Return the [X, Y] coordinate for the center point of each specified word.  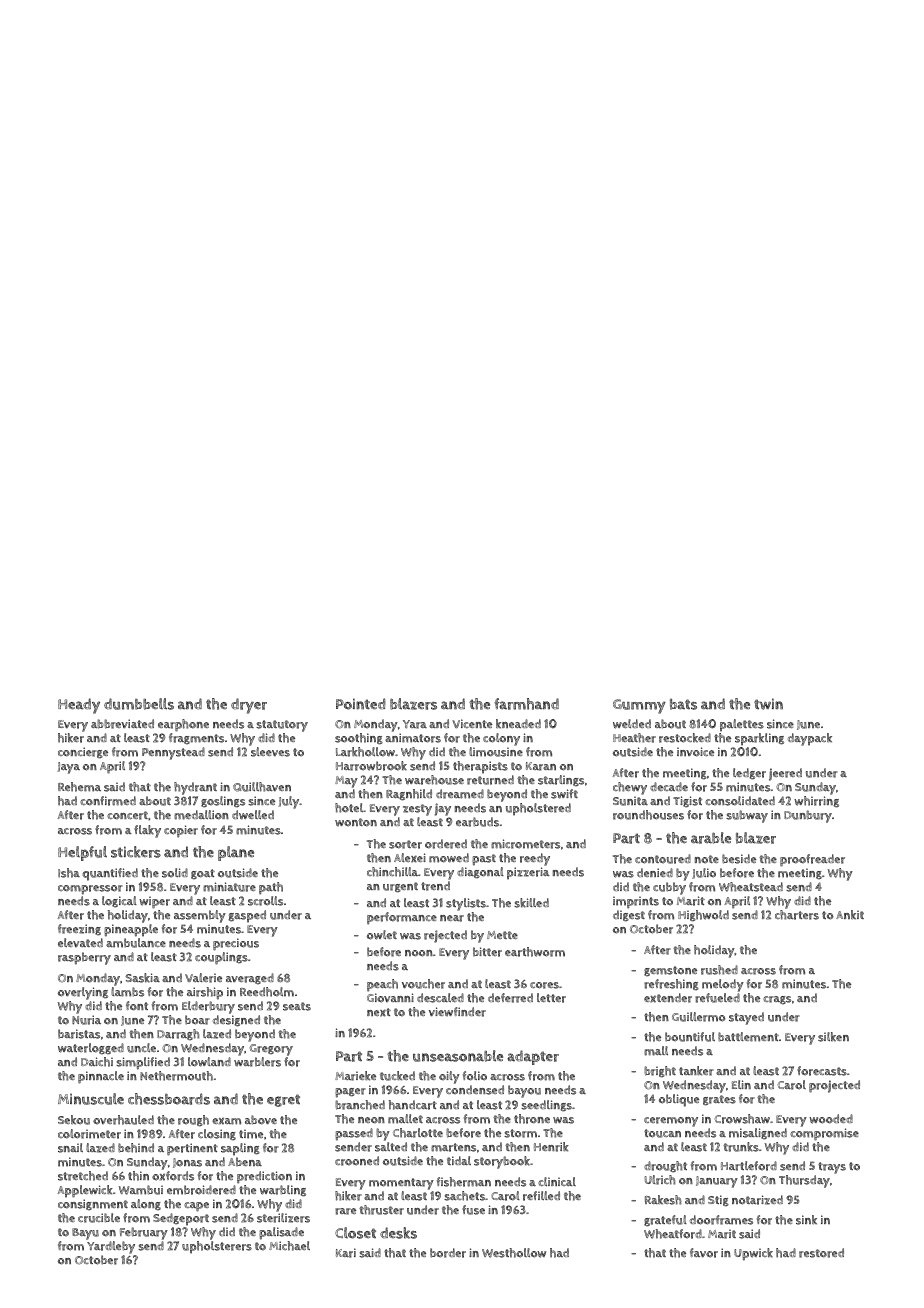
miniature [229, 887]
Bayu [85, 1234]
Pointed [361, 704]
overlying [83, 993]
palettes [742, 725]
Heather [634, 738]
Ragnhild [409, 795]
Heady [79, 706]
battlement [748, 1037]
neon [371, 1120]
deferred [510, 998]
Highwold [703, 916]
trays [832, 1168]
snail [70, 1148]
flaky [147, 831]
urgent [400, 887]
